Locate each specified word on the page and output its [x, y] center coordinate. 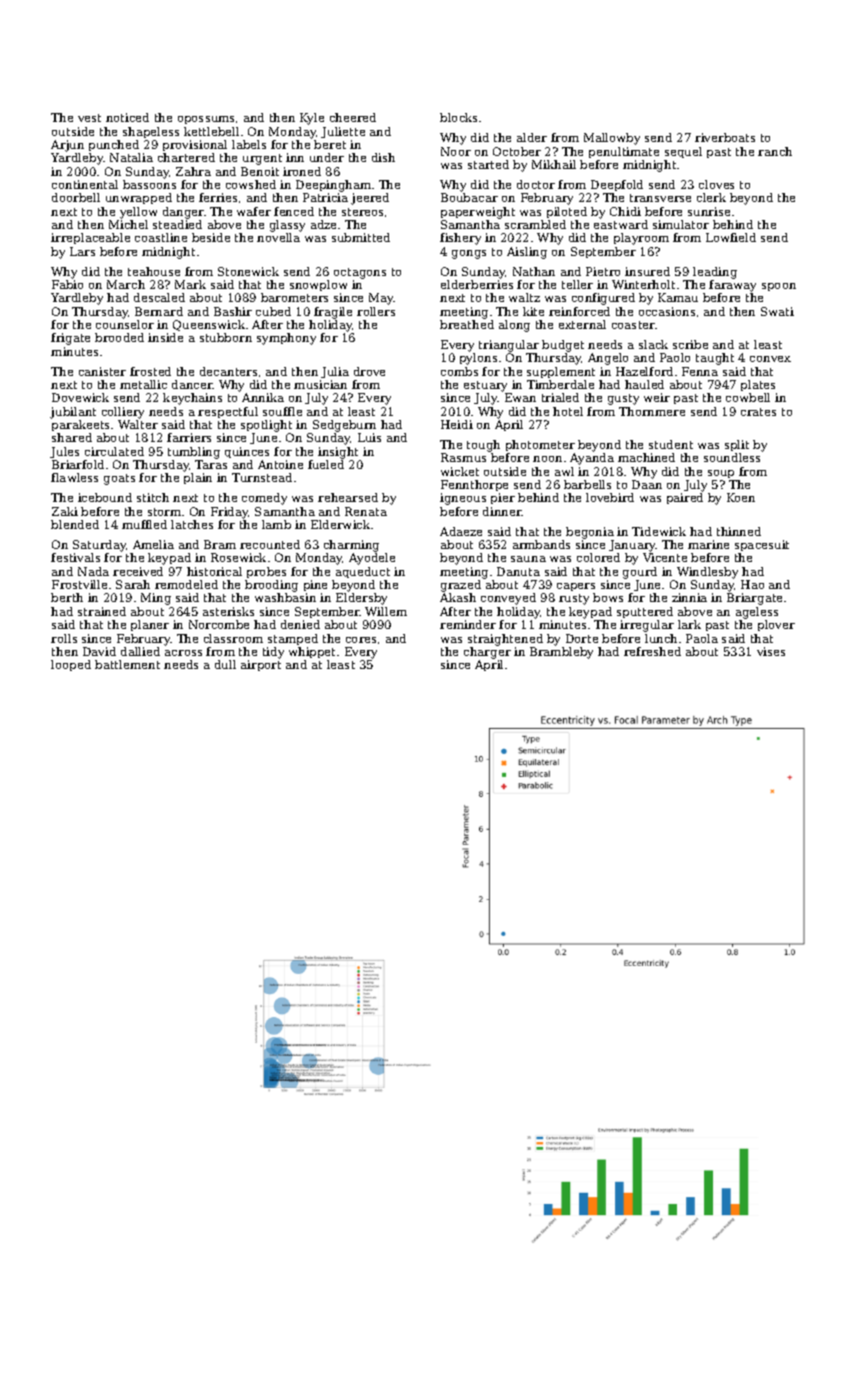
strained [102, 611]
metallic [143, 384]
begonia [590, 533]
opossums [206, 120]
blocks [458, 117]
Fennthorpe [474, 485]
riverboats [725, 137]
